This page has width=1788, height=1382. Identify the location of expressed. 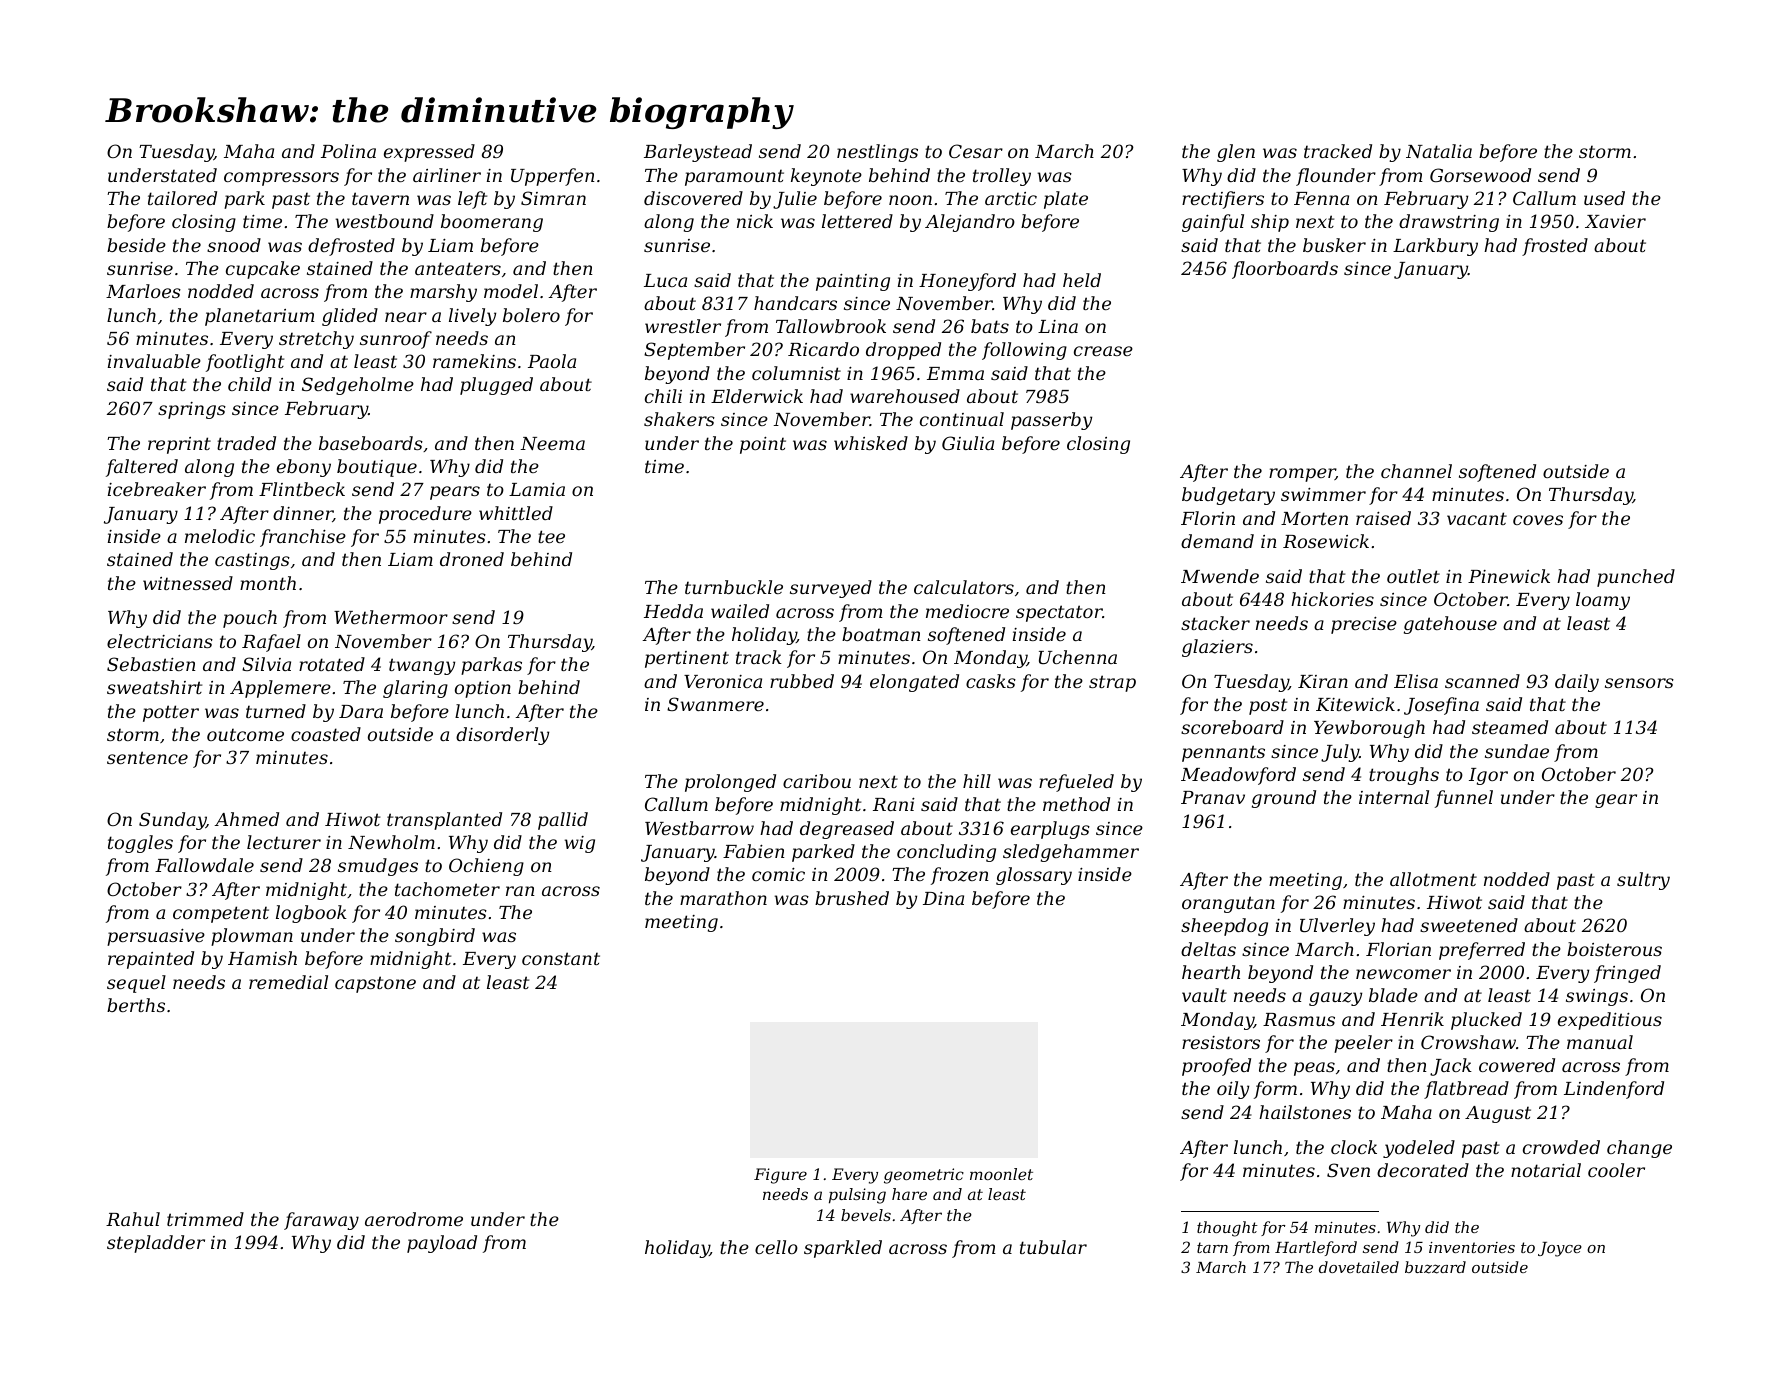
(429, 153).
